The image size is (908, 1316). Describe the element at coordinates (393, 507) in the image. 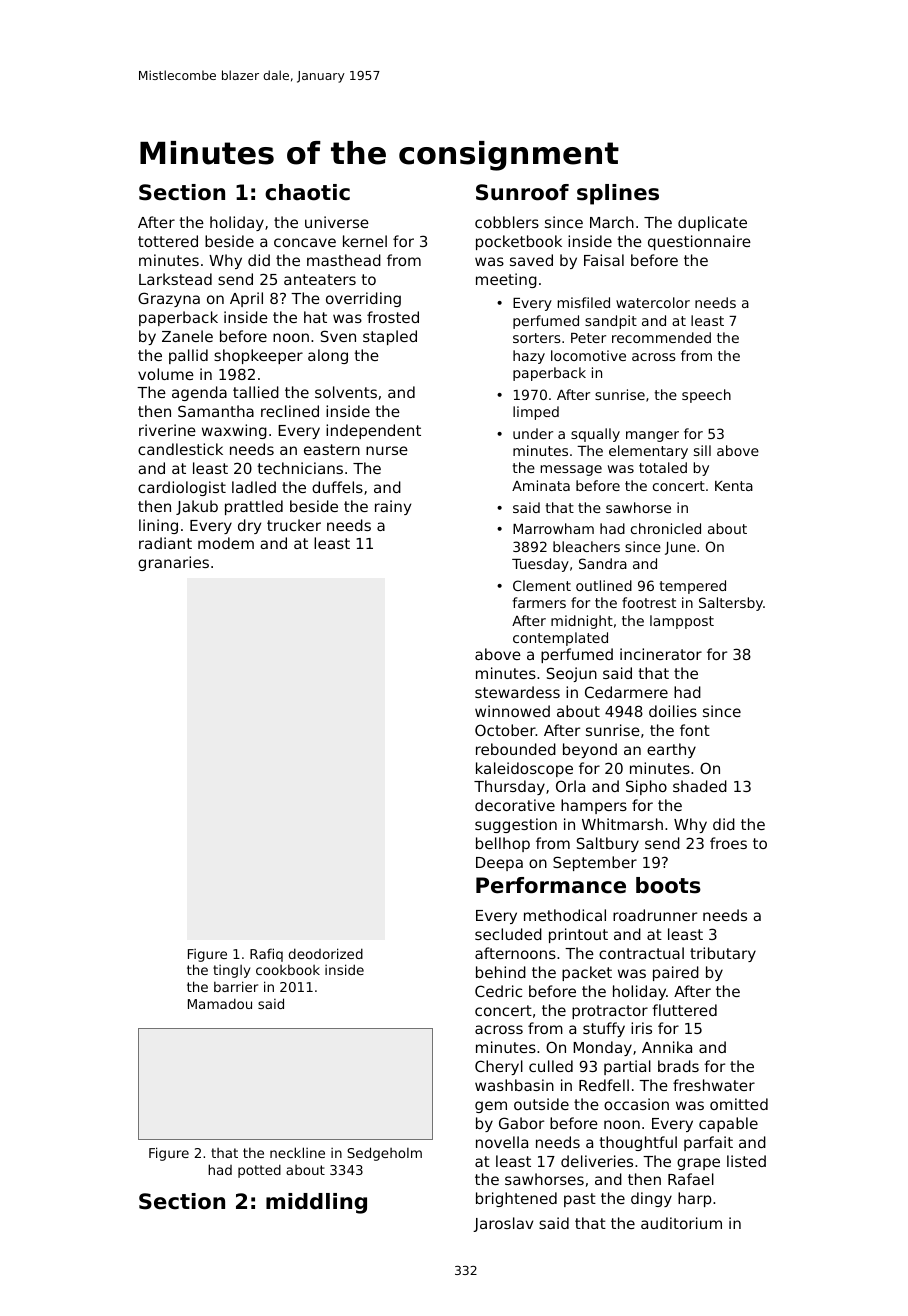

I see `rainy` at that location.
